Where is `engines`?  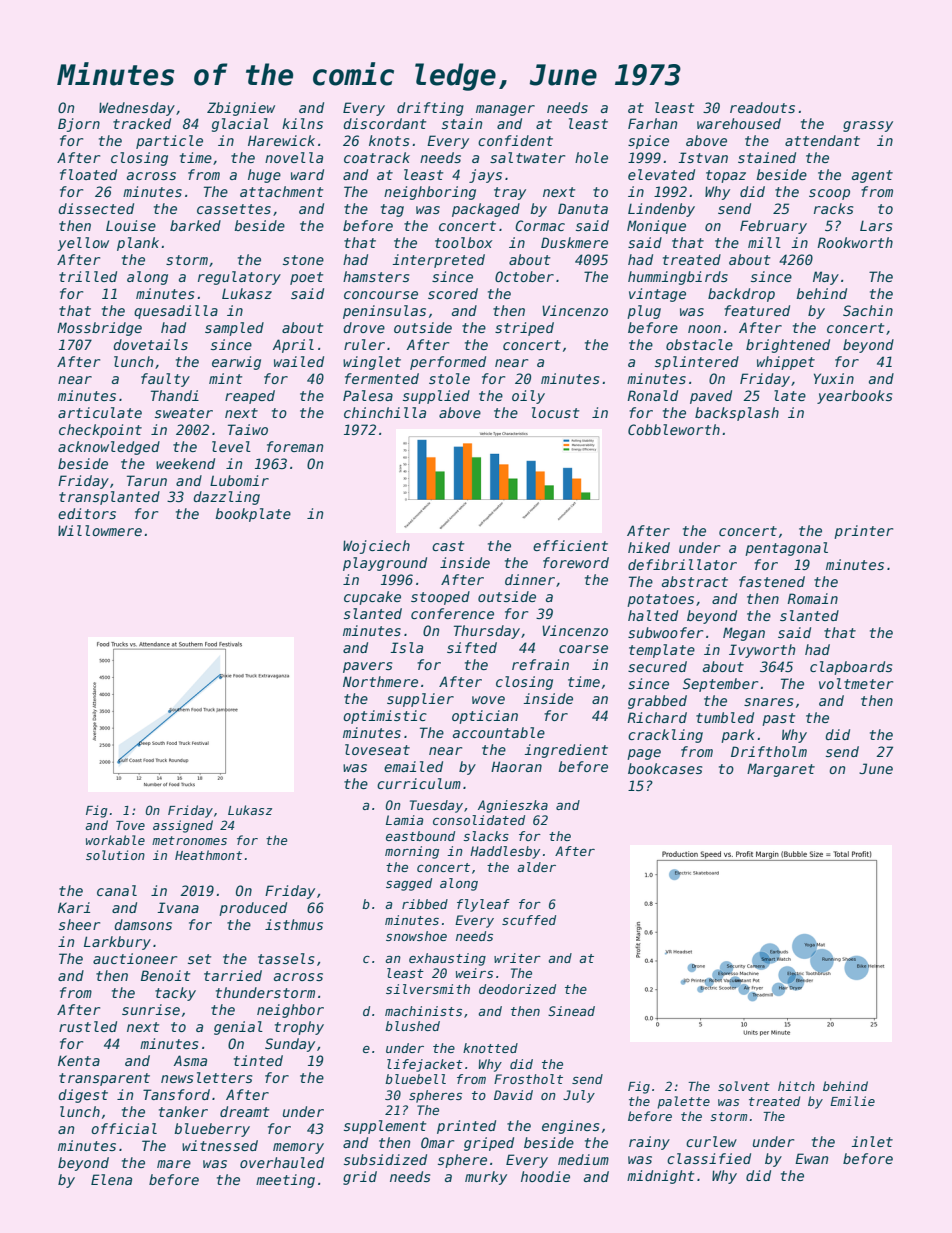 engines is located at coordinates (570, 1127).
